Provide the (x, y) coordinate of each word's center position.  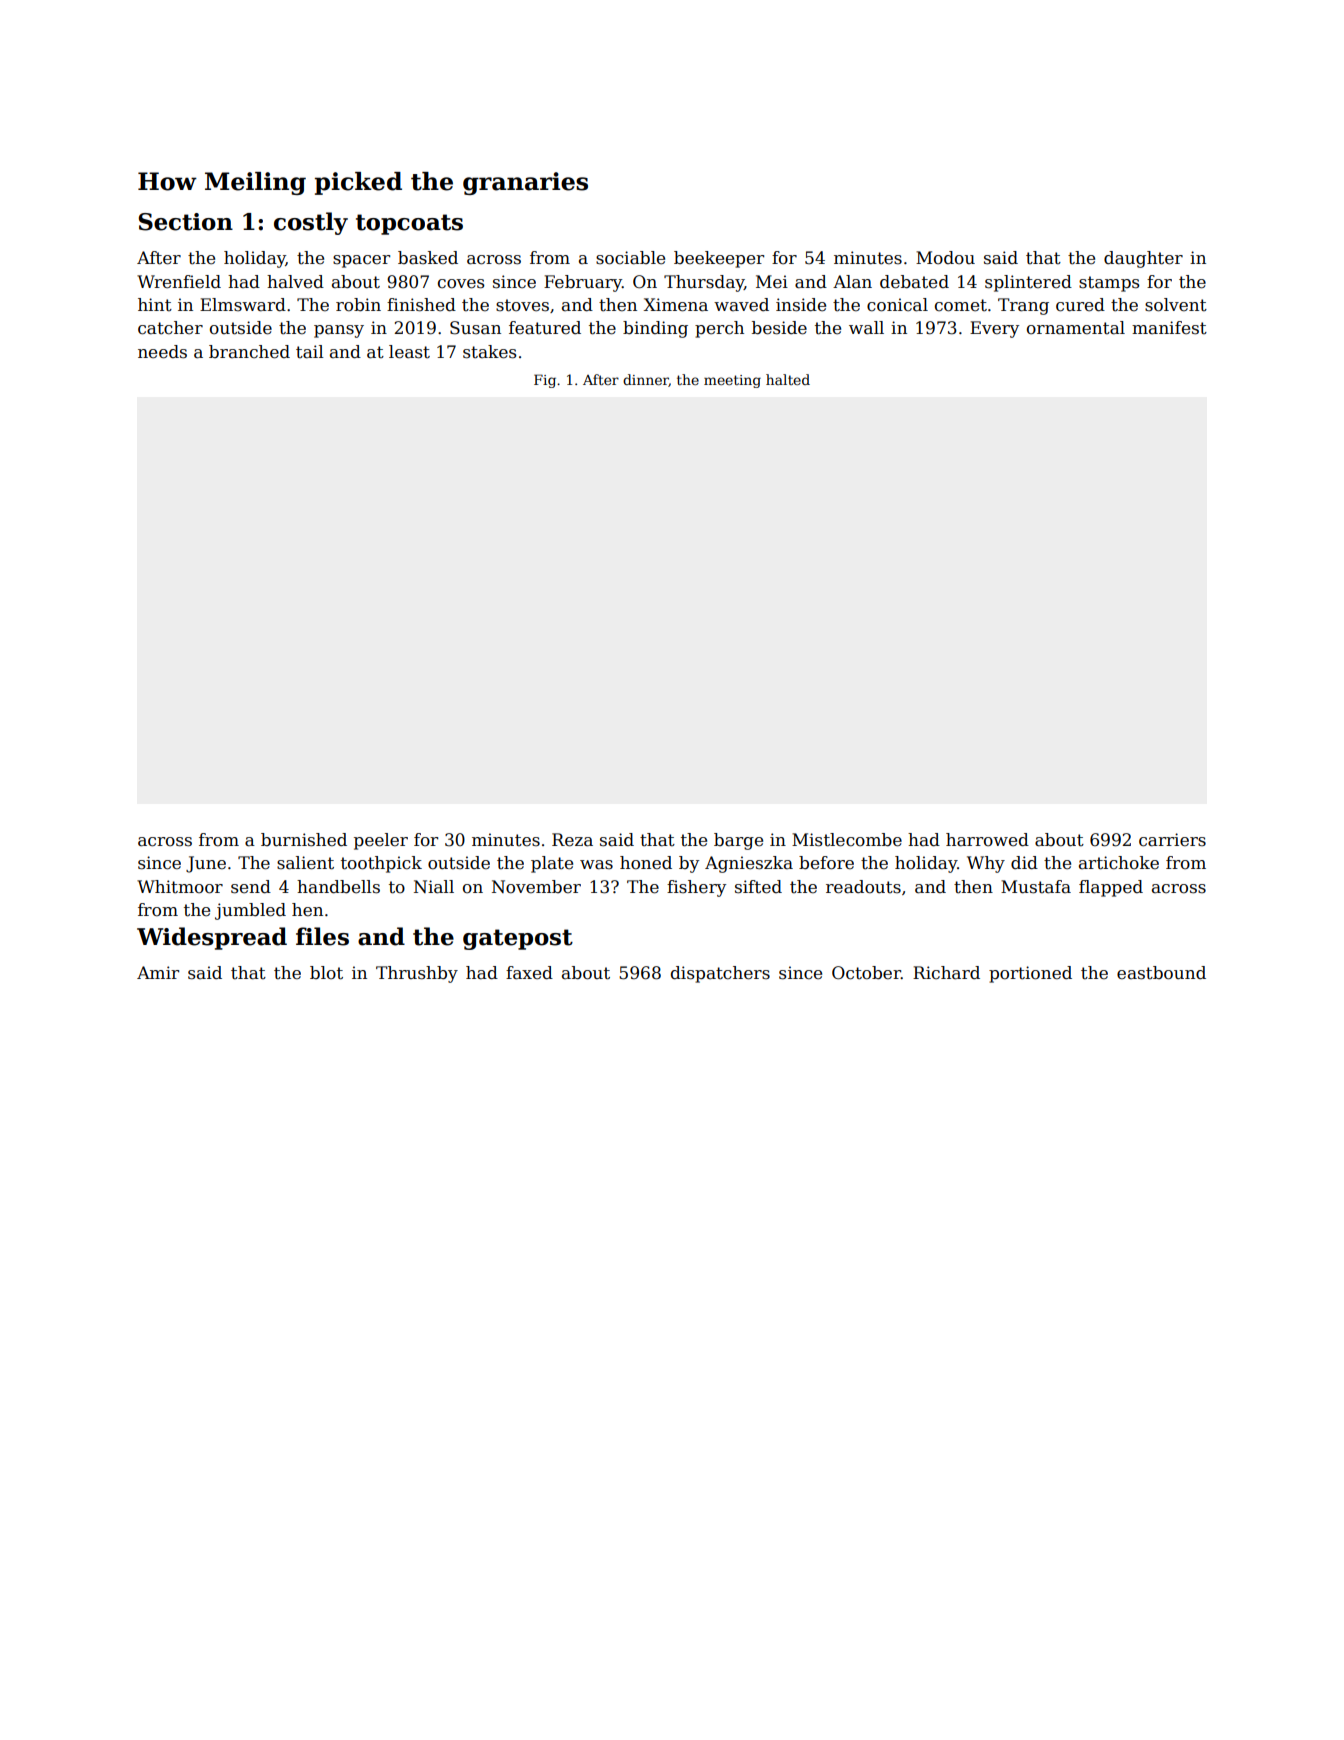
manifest (1169, 328)
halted (788, 379)
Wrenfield (179, 282)
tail (310, 352)
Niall (434, 887)
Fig (545, 381)
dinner (646, 380)
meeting (732, 381)
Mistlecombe (847, 840)
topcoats (409, 224)
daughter (1143, 259)
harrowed (987, 840)
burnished (304, 840)
